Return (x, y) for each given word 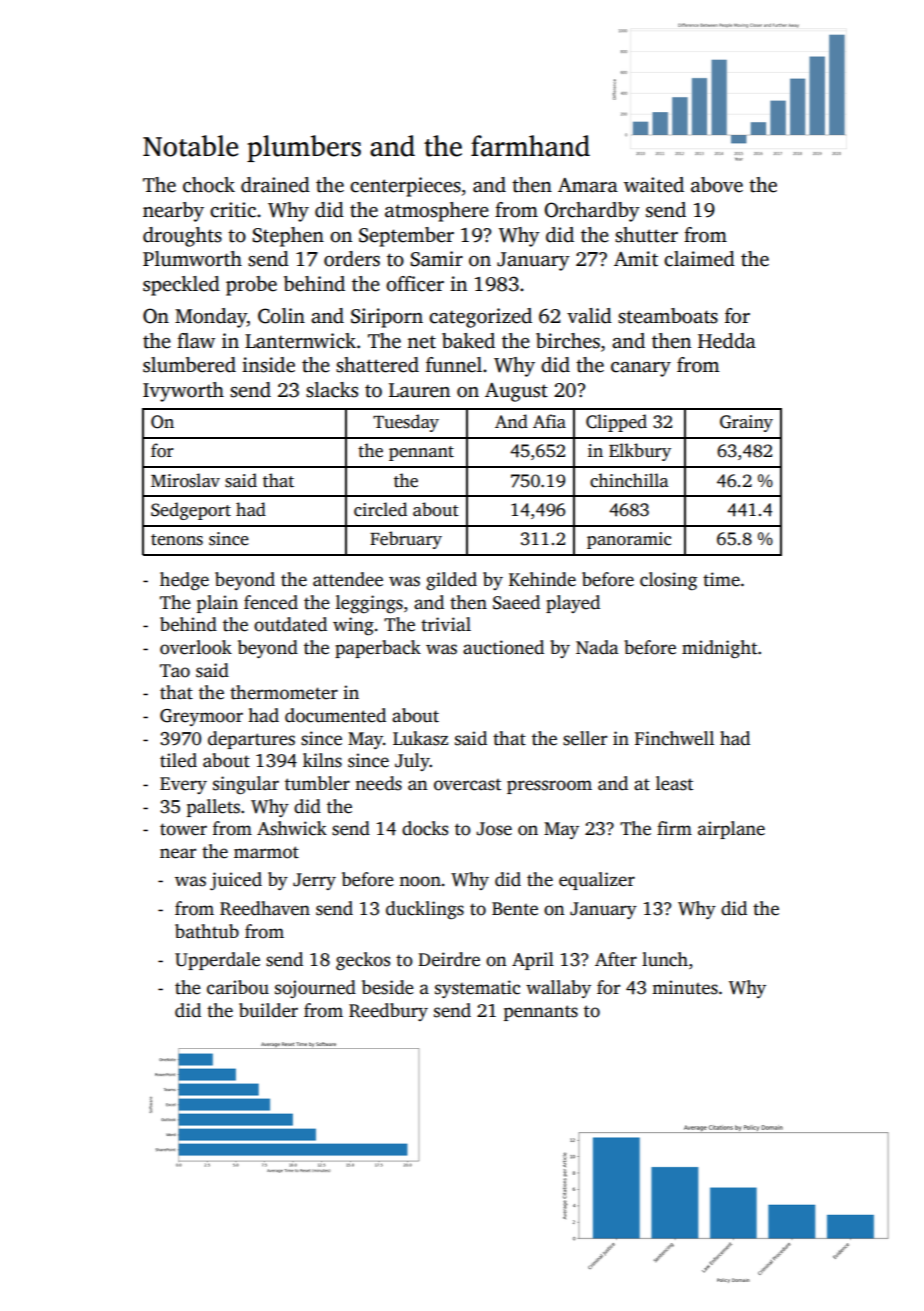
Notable (190, 146)
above (717, 185)
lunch (665, 959)
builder (268, 1010)
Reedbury (388, 1012)
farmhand (530, 146)
